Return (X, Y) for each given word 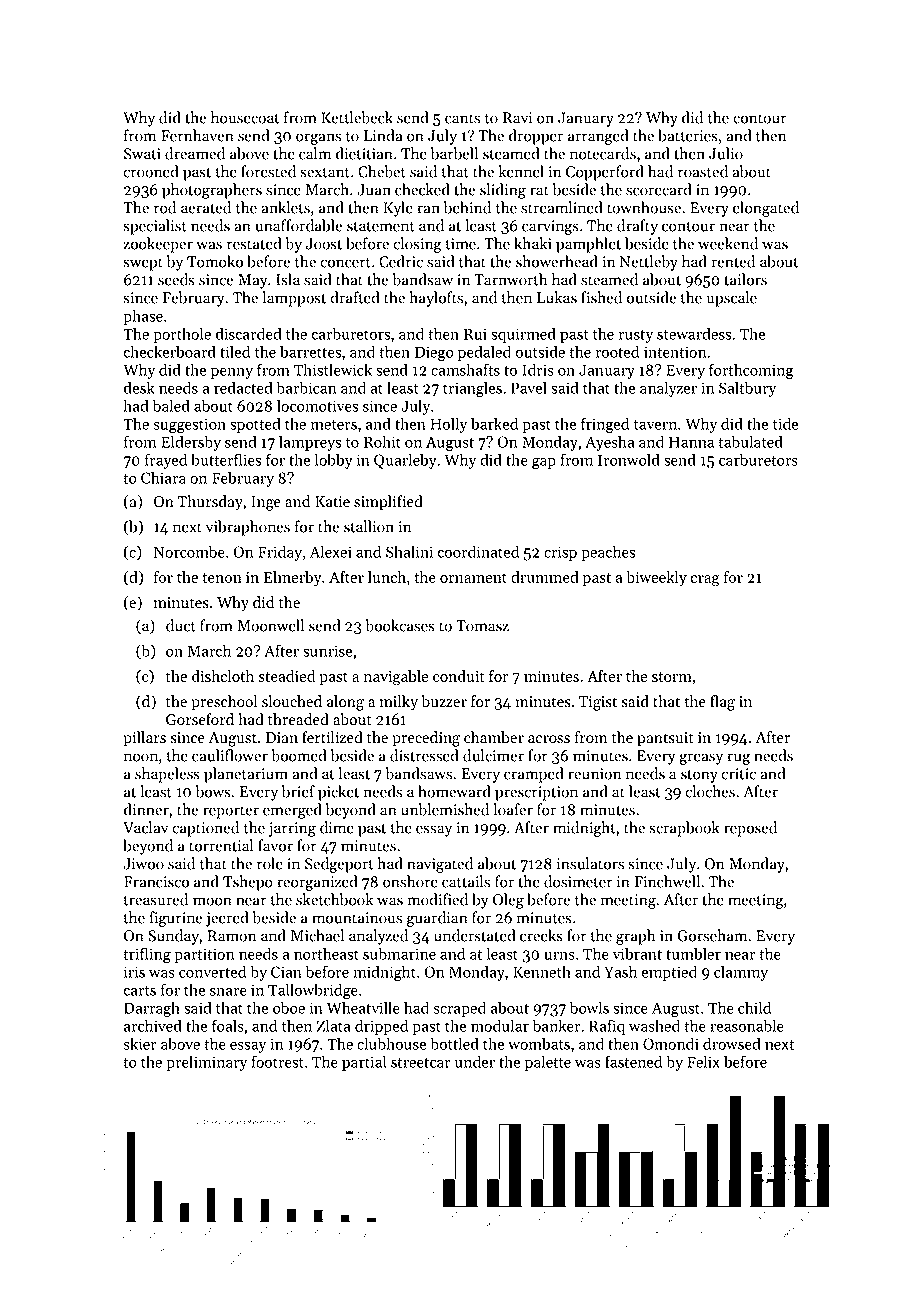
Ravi (517, 118)
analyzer (668, 389)
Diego (434, 353)
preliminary (206, 1063)
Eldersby (191, 443)
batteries (688, 135)
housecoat (245, 117)
